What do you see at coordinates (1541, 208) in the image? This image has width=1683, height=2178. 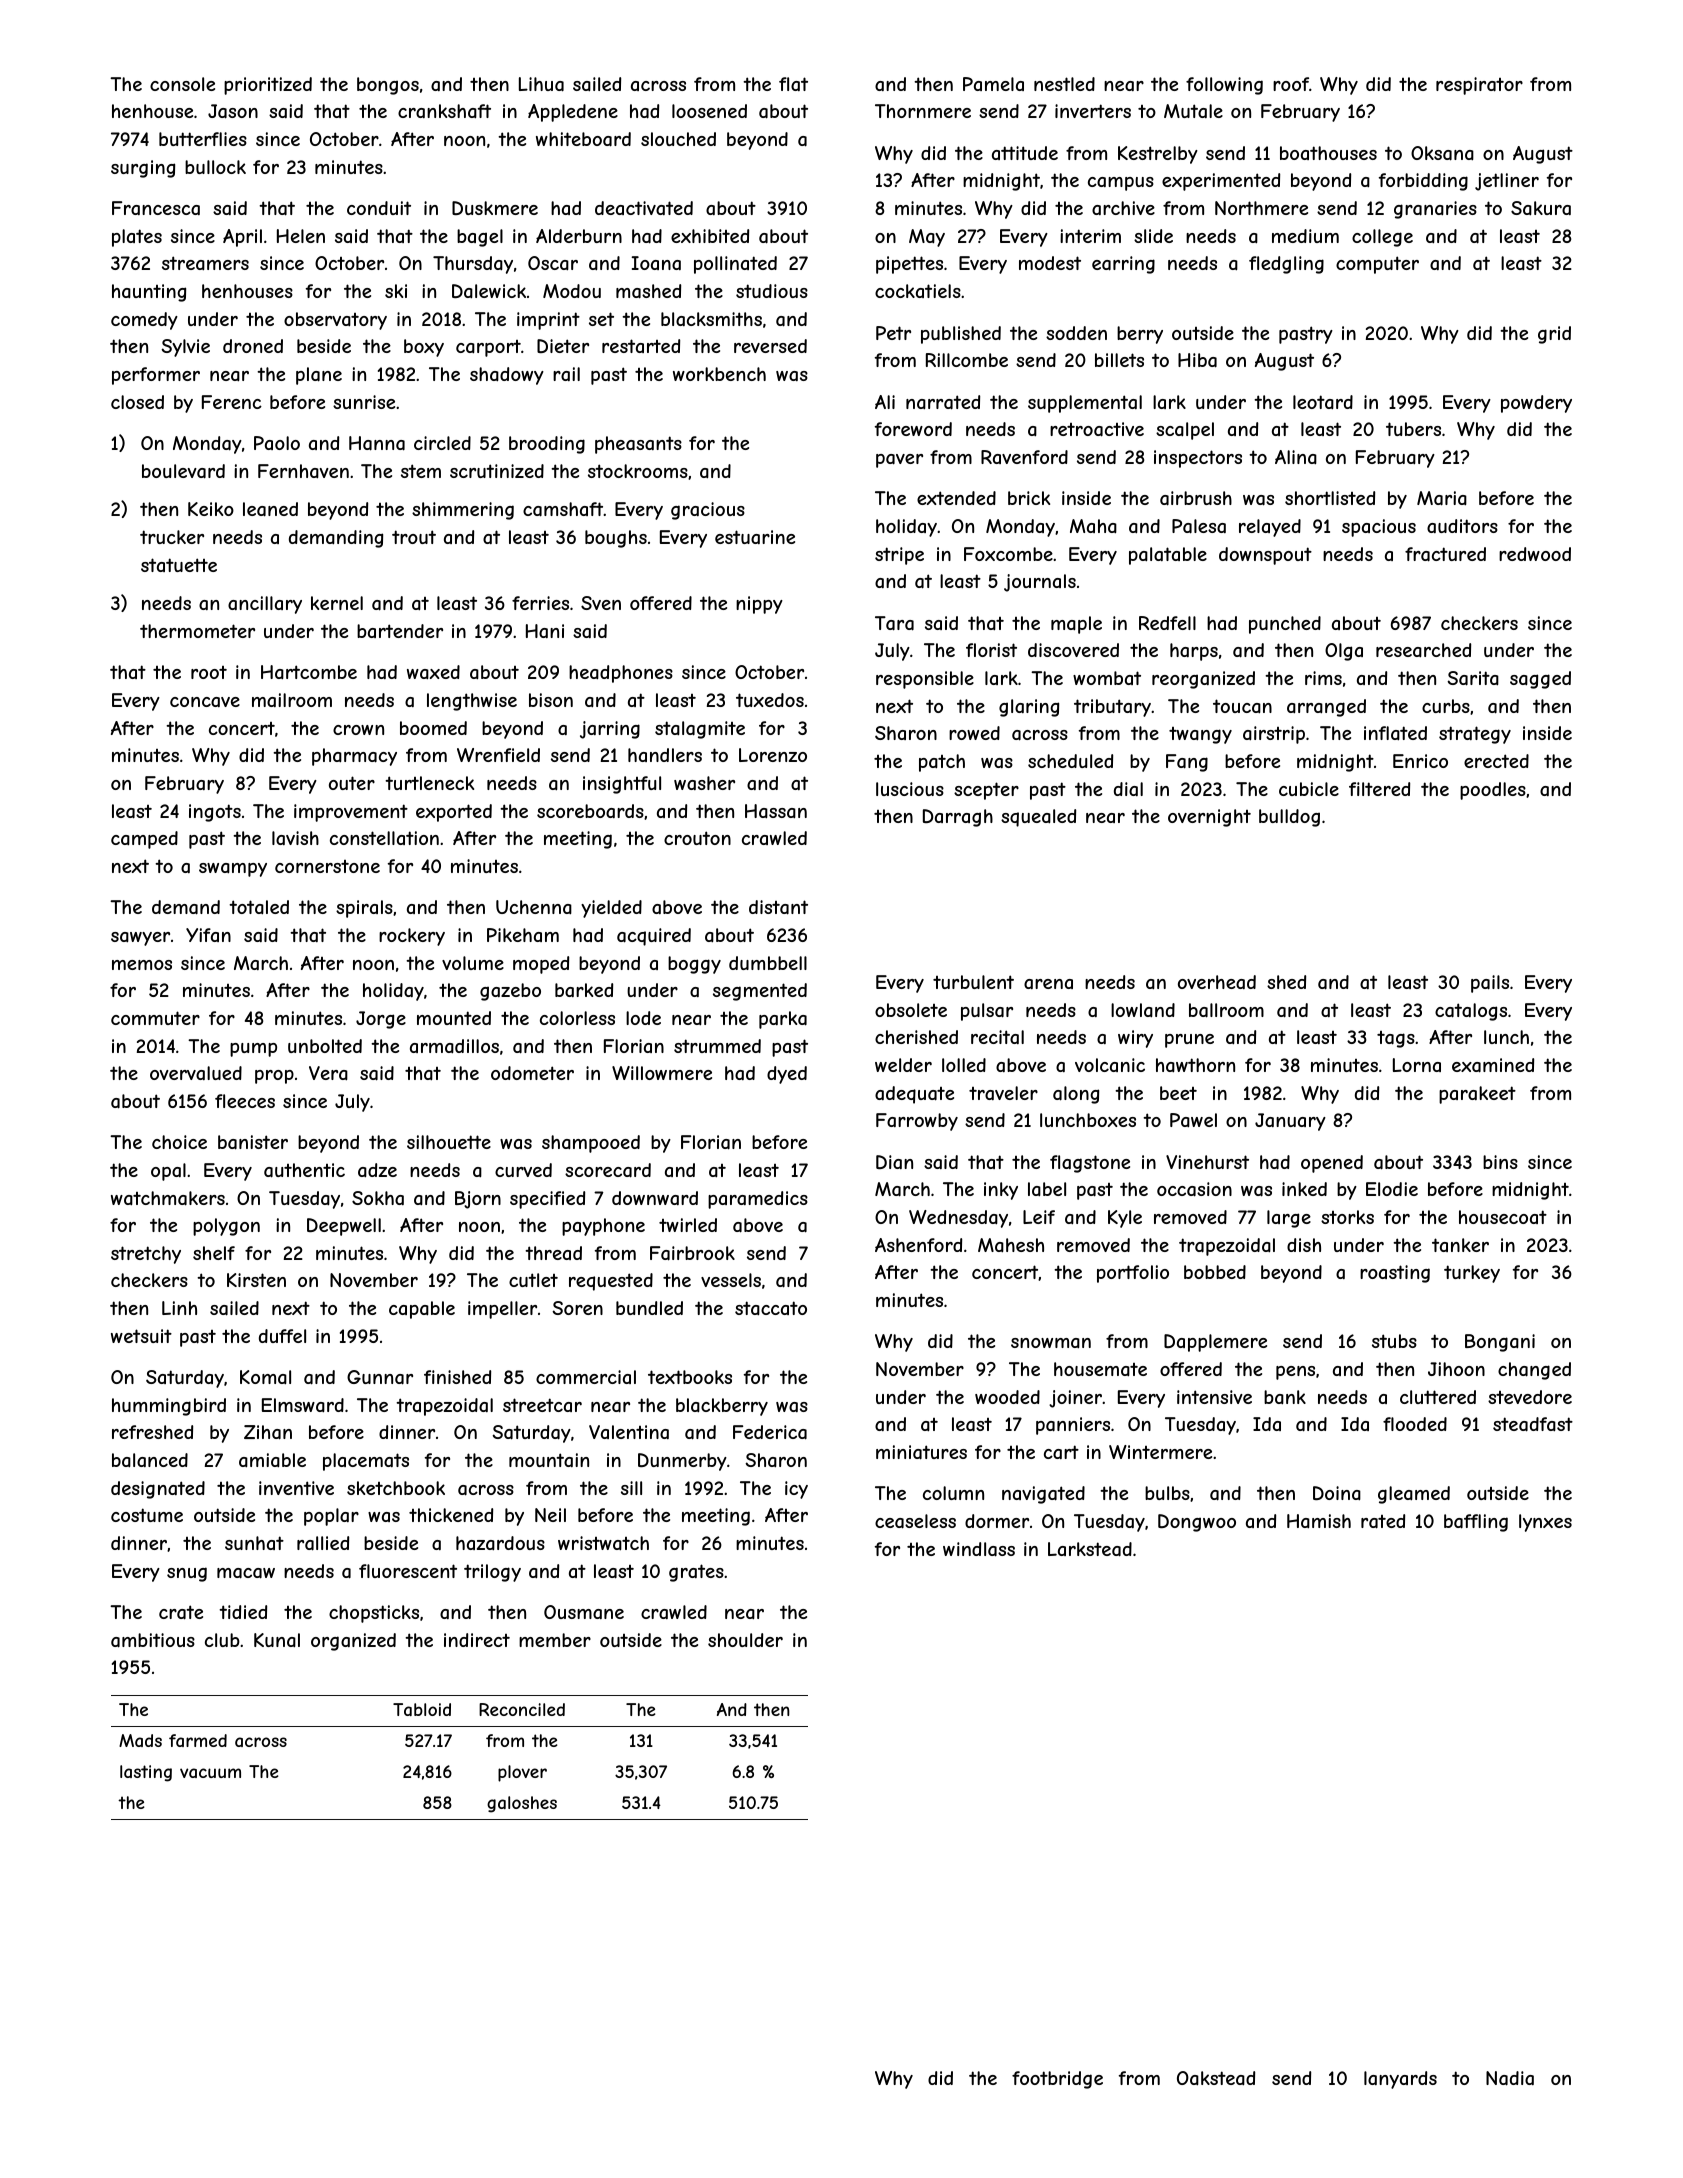 I see `Sakura` at bounding box center [1541, 208].
